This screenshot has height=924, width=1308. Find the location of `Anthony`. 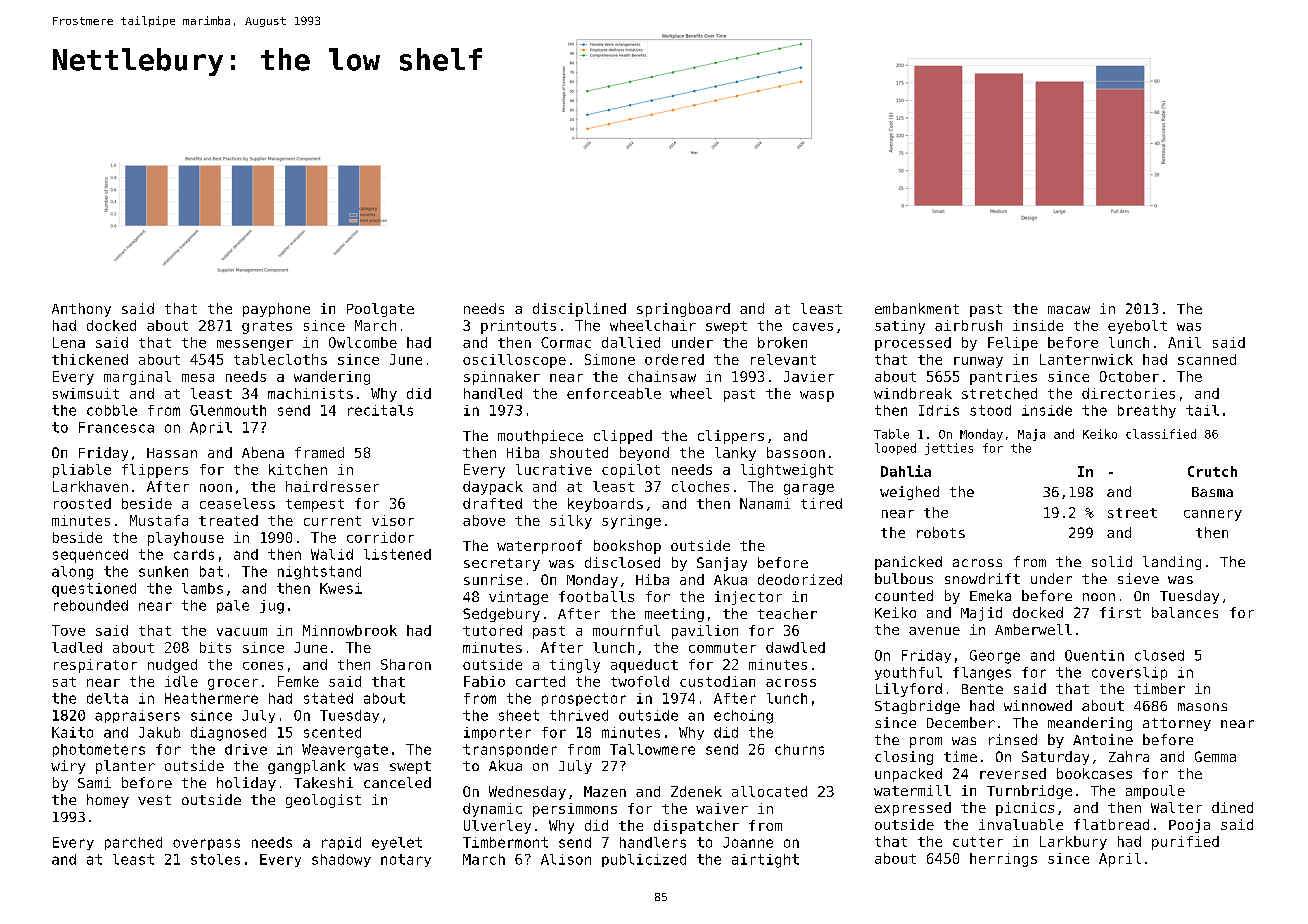

Anthony is located at coordinates (81, 310).
